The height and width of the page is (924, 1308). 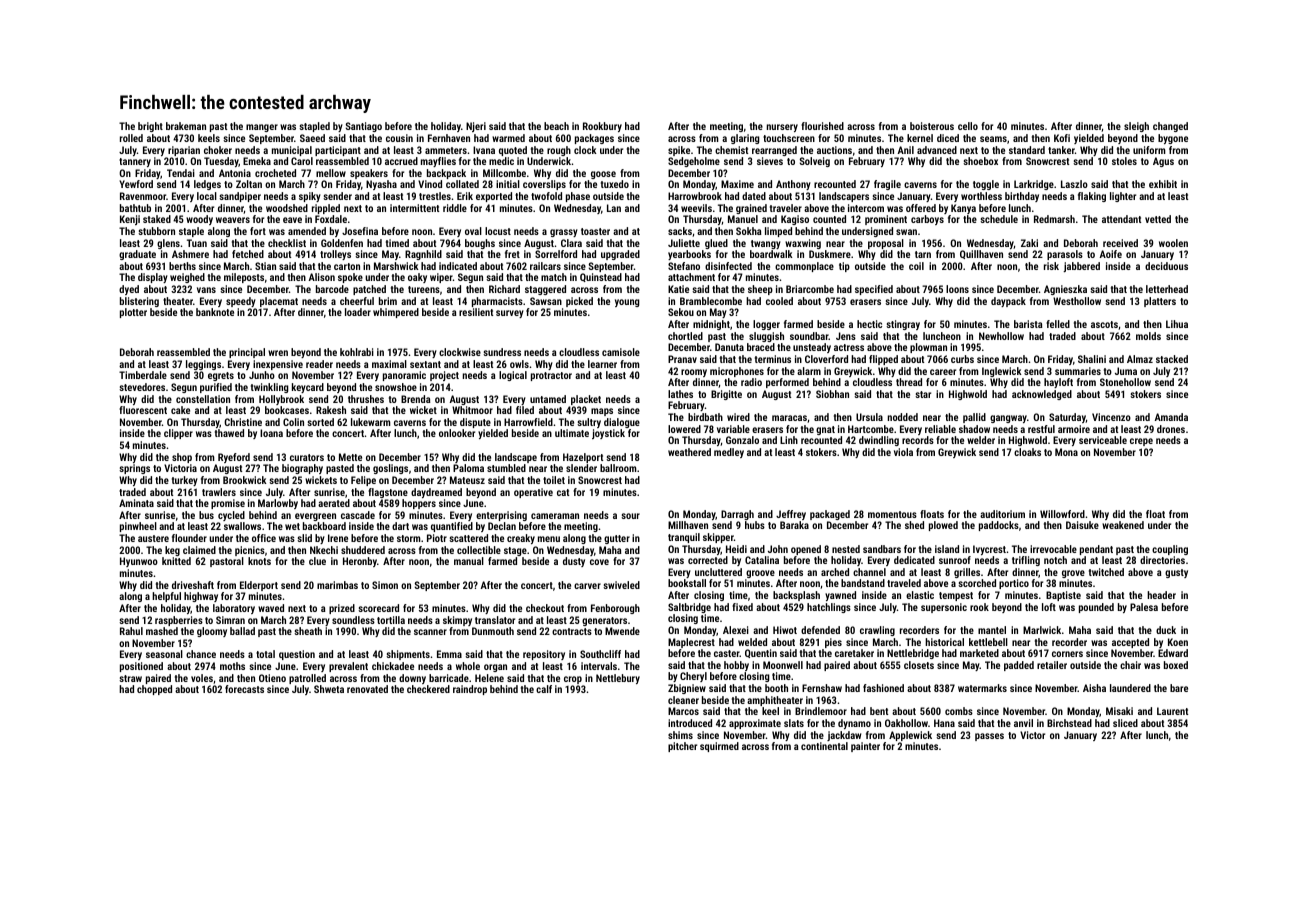 I want to click on glaring, so click(x=745, y=139).
